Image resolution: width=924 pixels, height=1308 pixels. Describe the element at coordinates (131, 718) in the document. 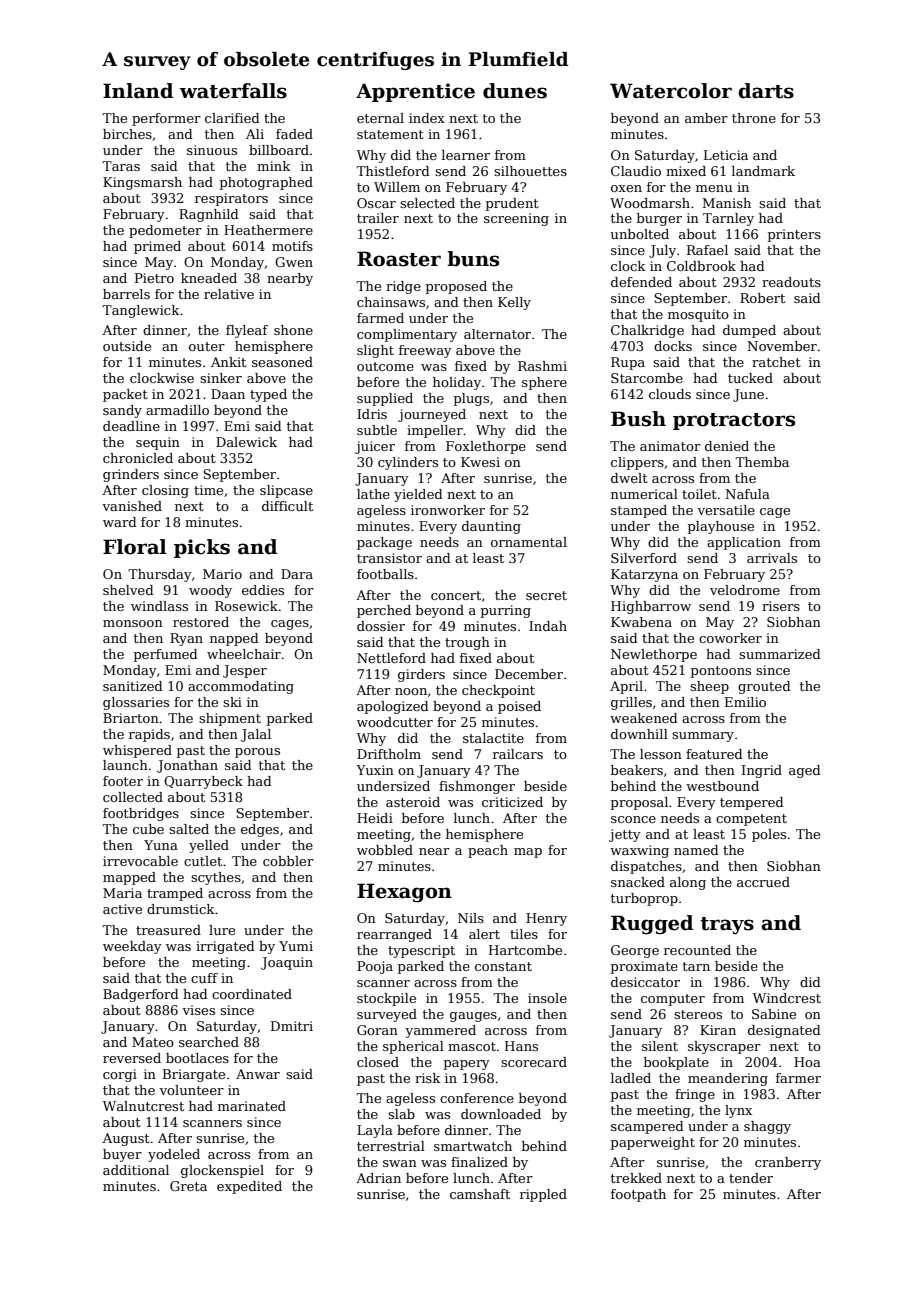

I see `Briarton` at that location.
